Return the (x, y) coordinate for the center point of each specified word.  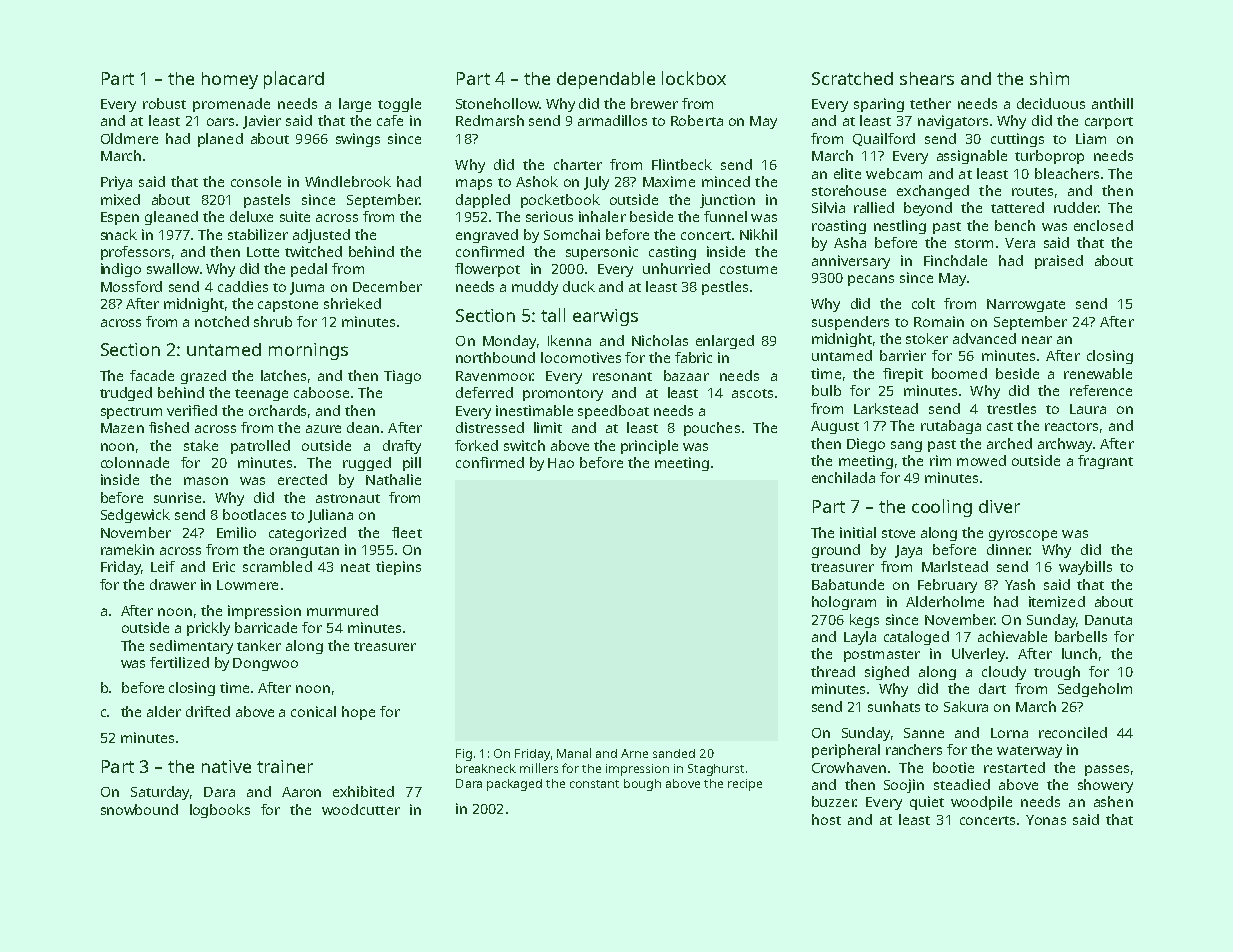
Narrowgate (1026, 305)
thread (833, 671)
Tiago (402, 377)
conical (313, 711)
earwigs (605, 317)
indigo (121, 270)
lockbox (694, 78)
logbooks (220, 811)
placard (294, 80)
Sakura (966, 706)
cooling (942, 508)
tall (553, 315)
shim (1049, 78)
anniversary (851, 262)
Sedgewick (135, 516)
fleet (407, 532)
